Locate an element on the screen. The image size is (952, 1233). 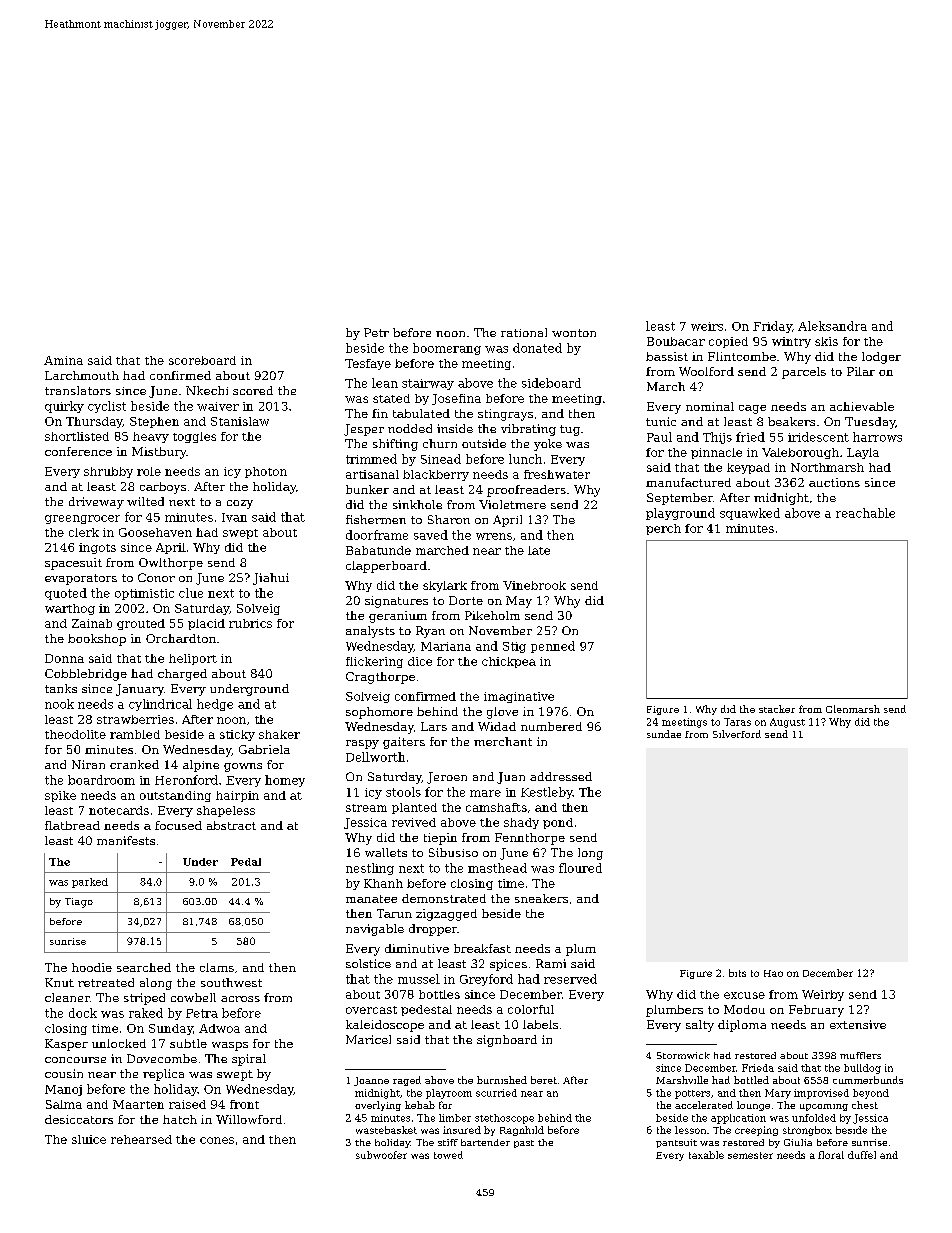
cones is located at coordinates (217, 1140).
